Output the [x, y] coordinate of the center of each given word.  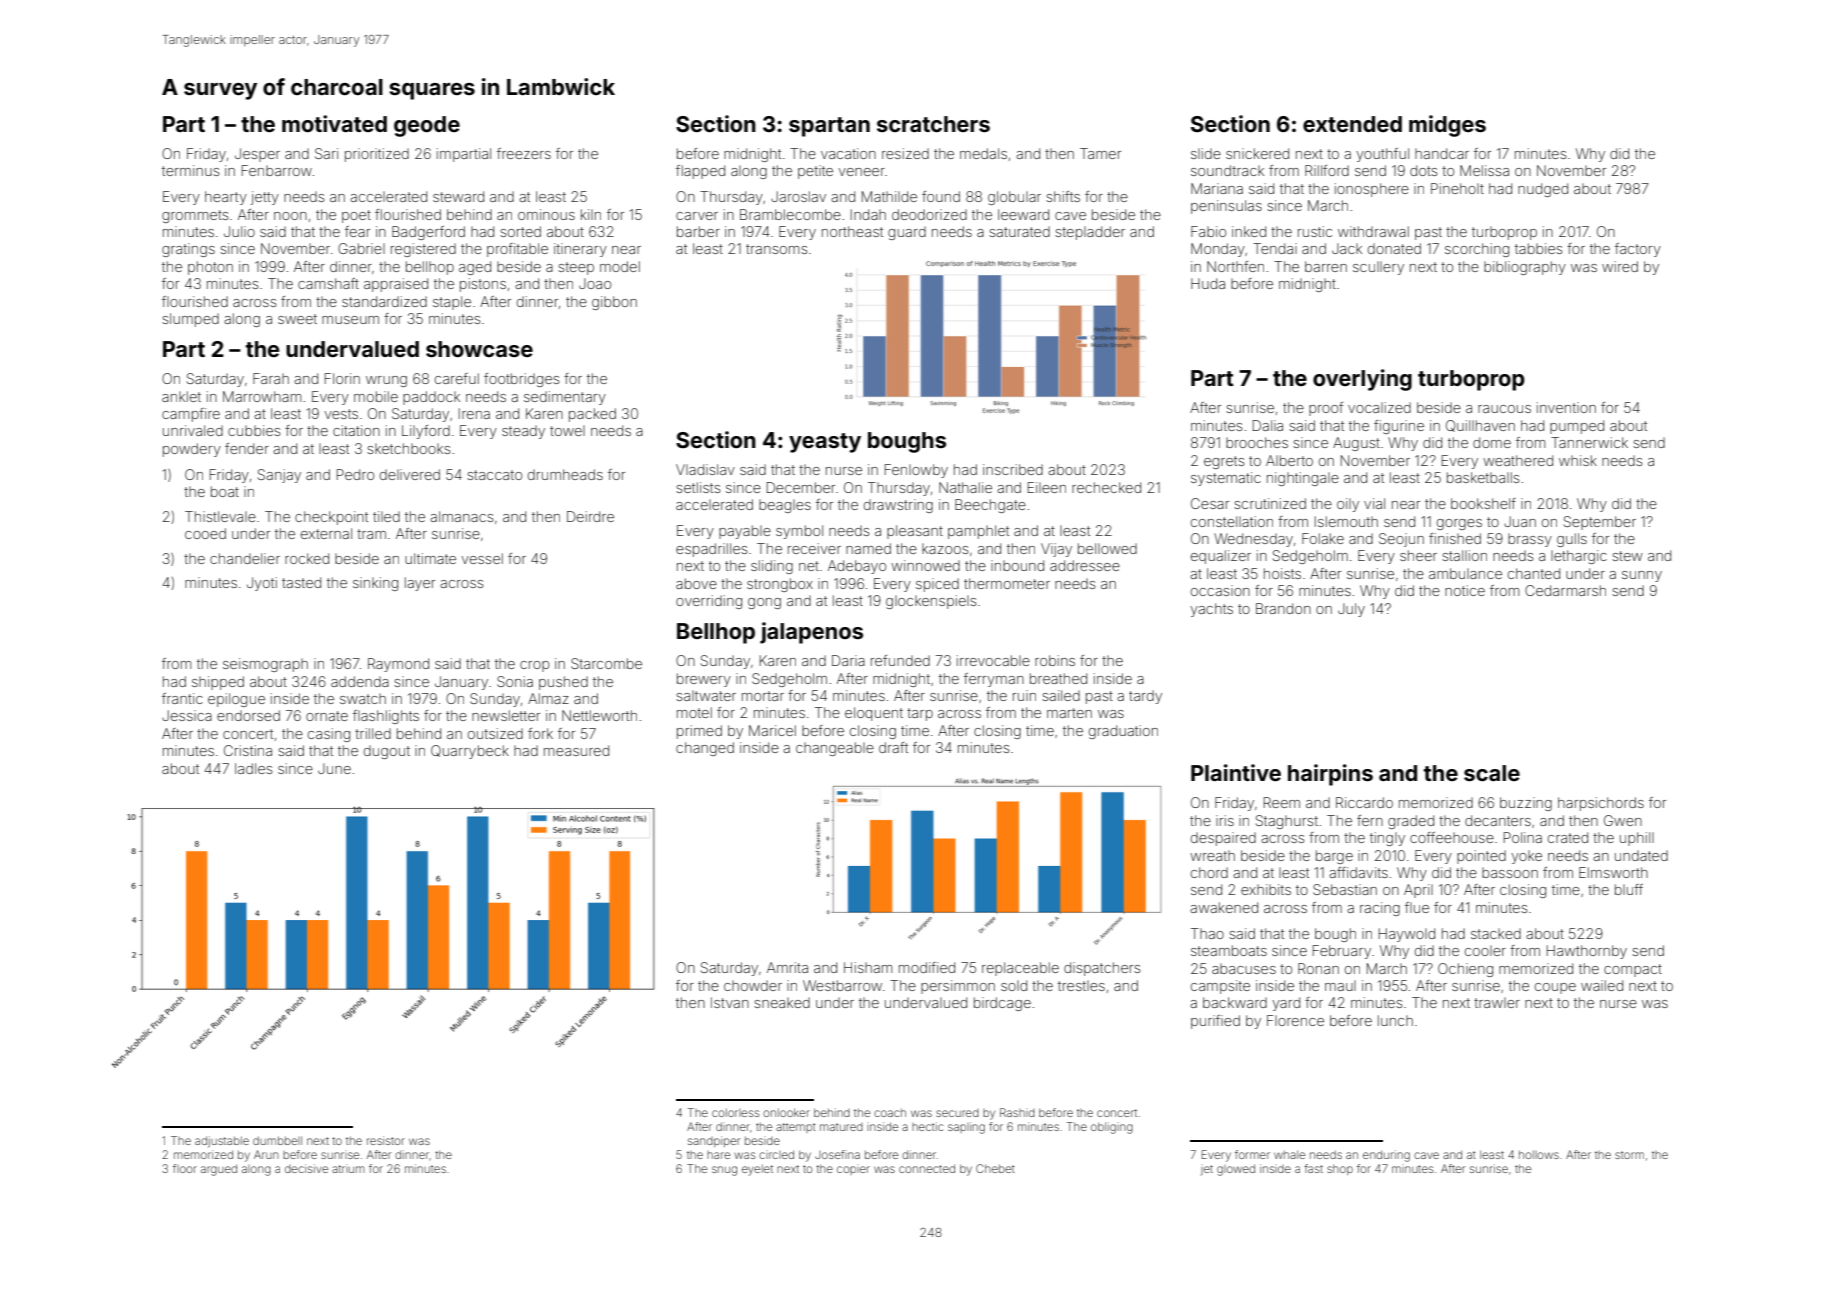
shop [1340, 1169]
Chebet [995, 1168]
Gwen [1623, 820]
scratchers [933, 124]
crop [534, 666]
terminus [190, 170]
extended [1352, 124]
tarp [920, 714]
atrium [348, 1169]
